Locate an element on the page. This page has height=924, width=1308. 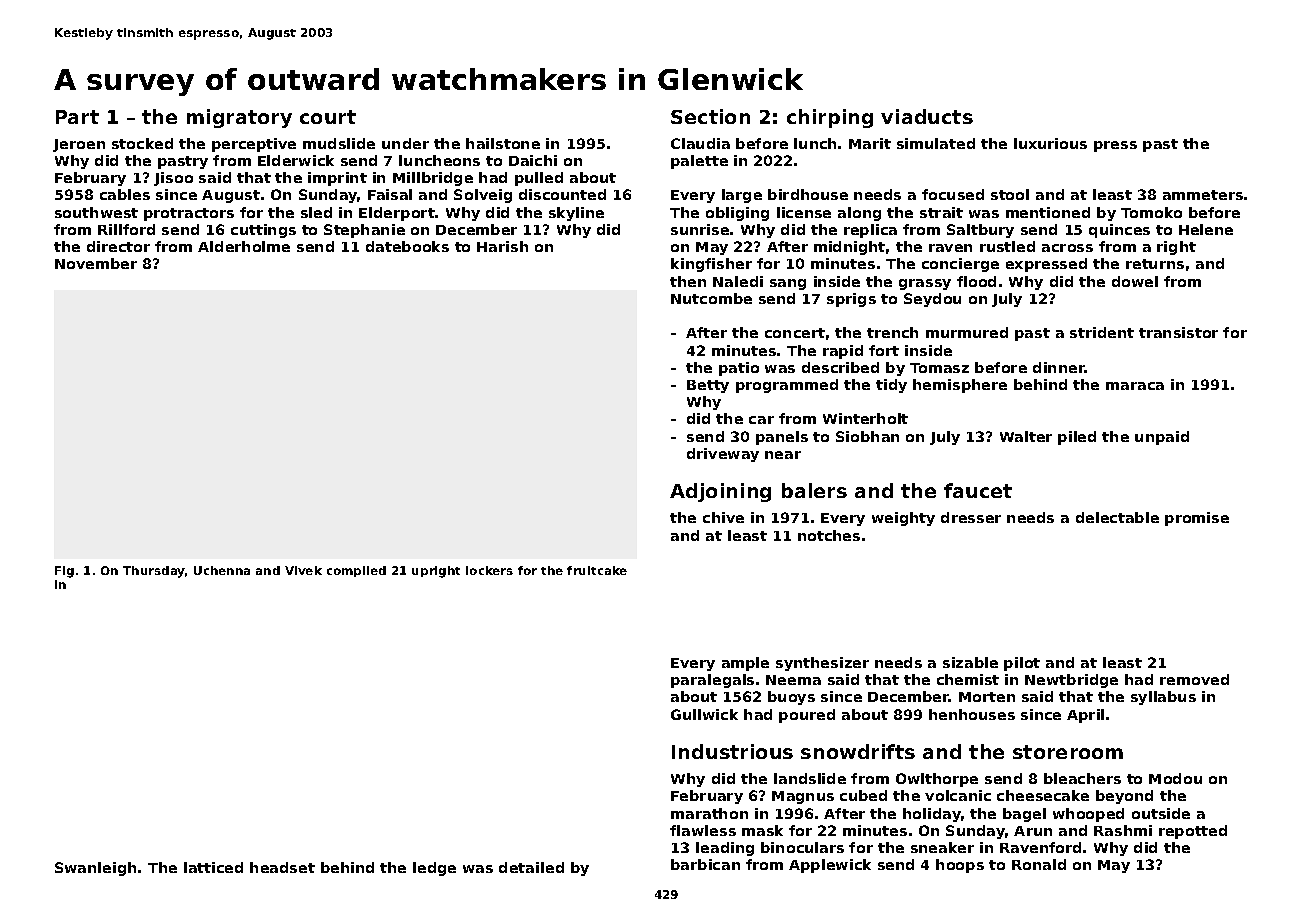
detailed is located at coordinates (531, 867).
